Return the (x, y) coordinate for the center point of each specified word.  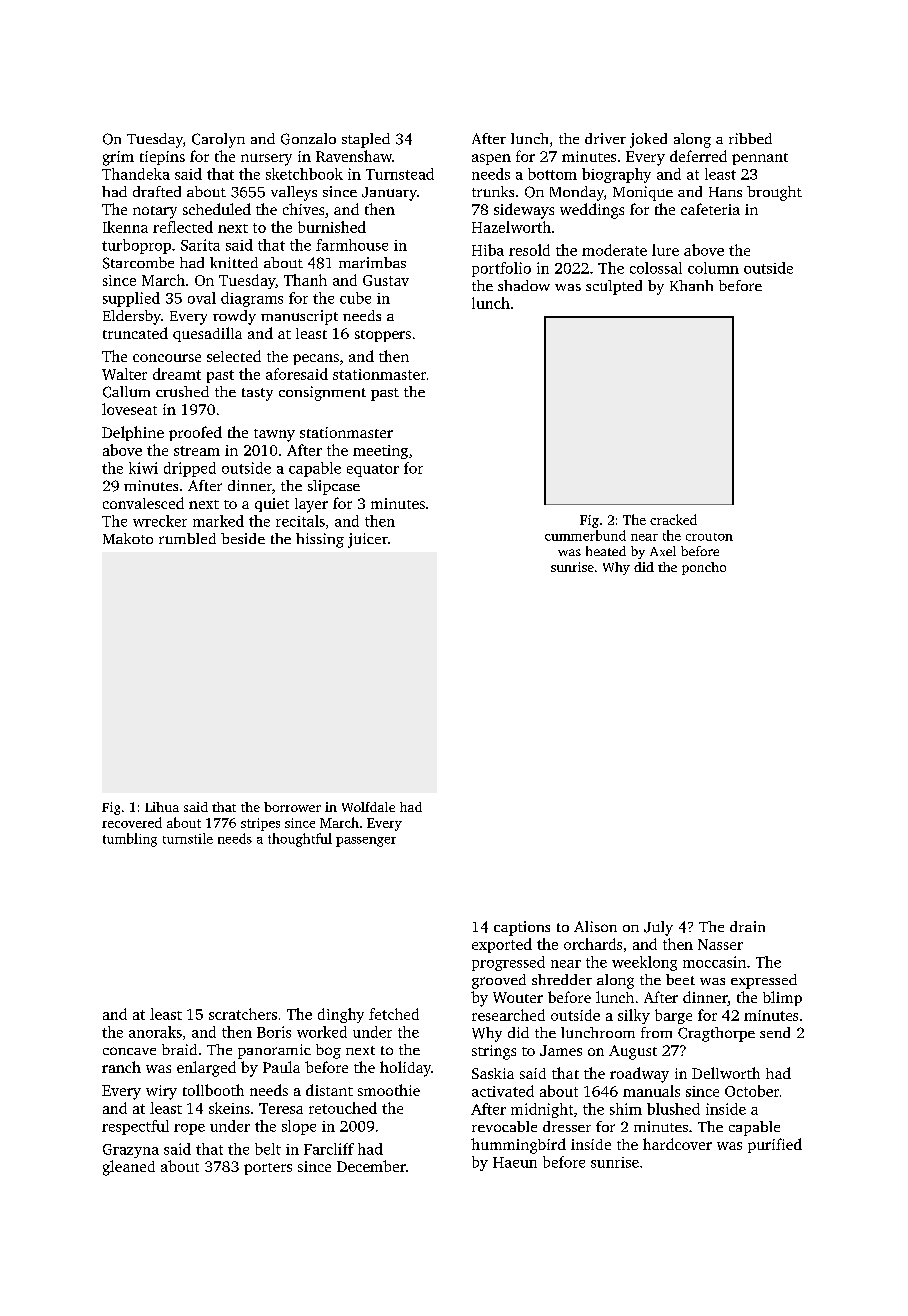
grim (118, 158)
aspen (491, 159)
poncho (704, 568)
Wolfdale (368, 807)
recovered (132, 822)
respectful (135, 1127)
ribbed (750, 138)
